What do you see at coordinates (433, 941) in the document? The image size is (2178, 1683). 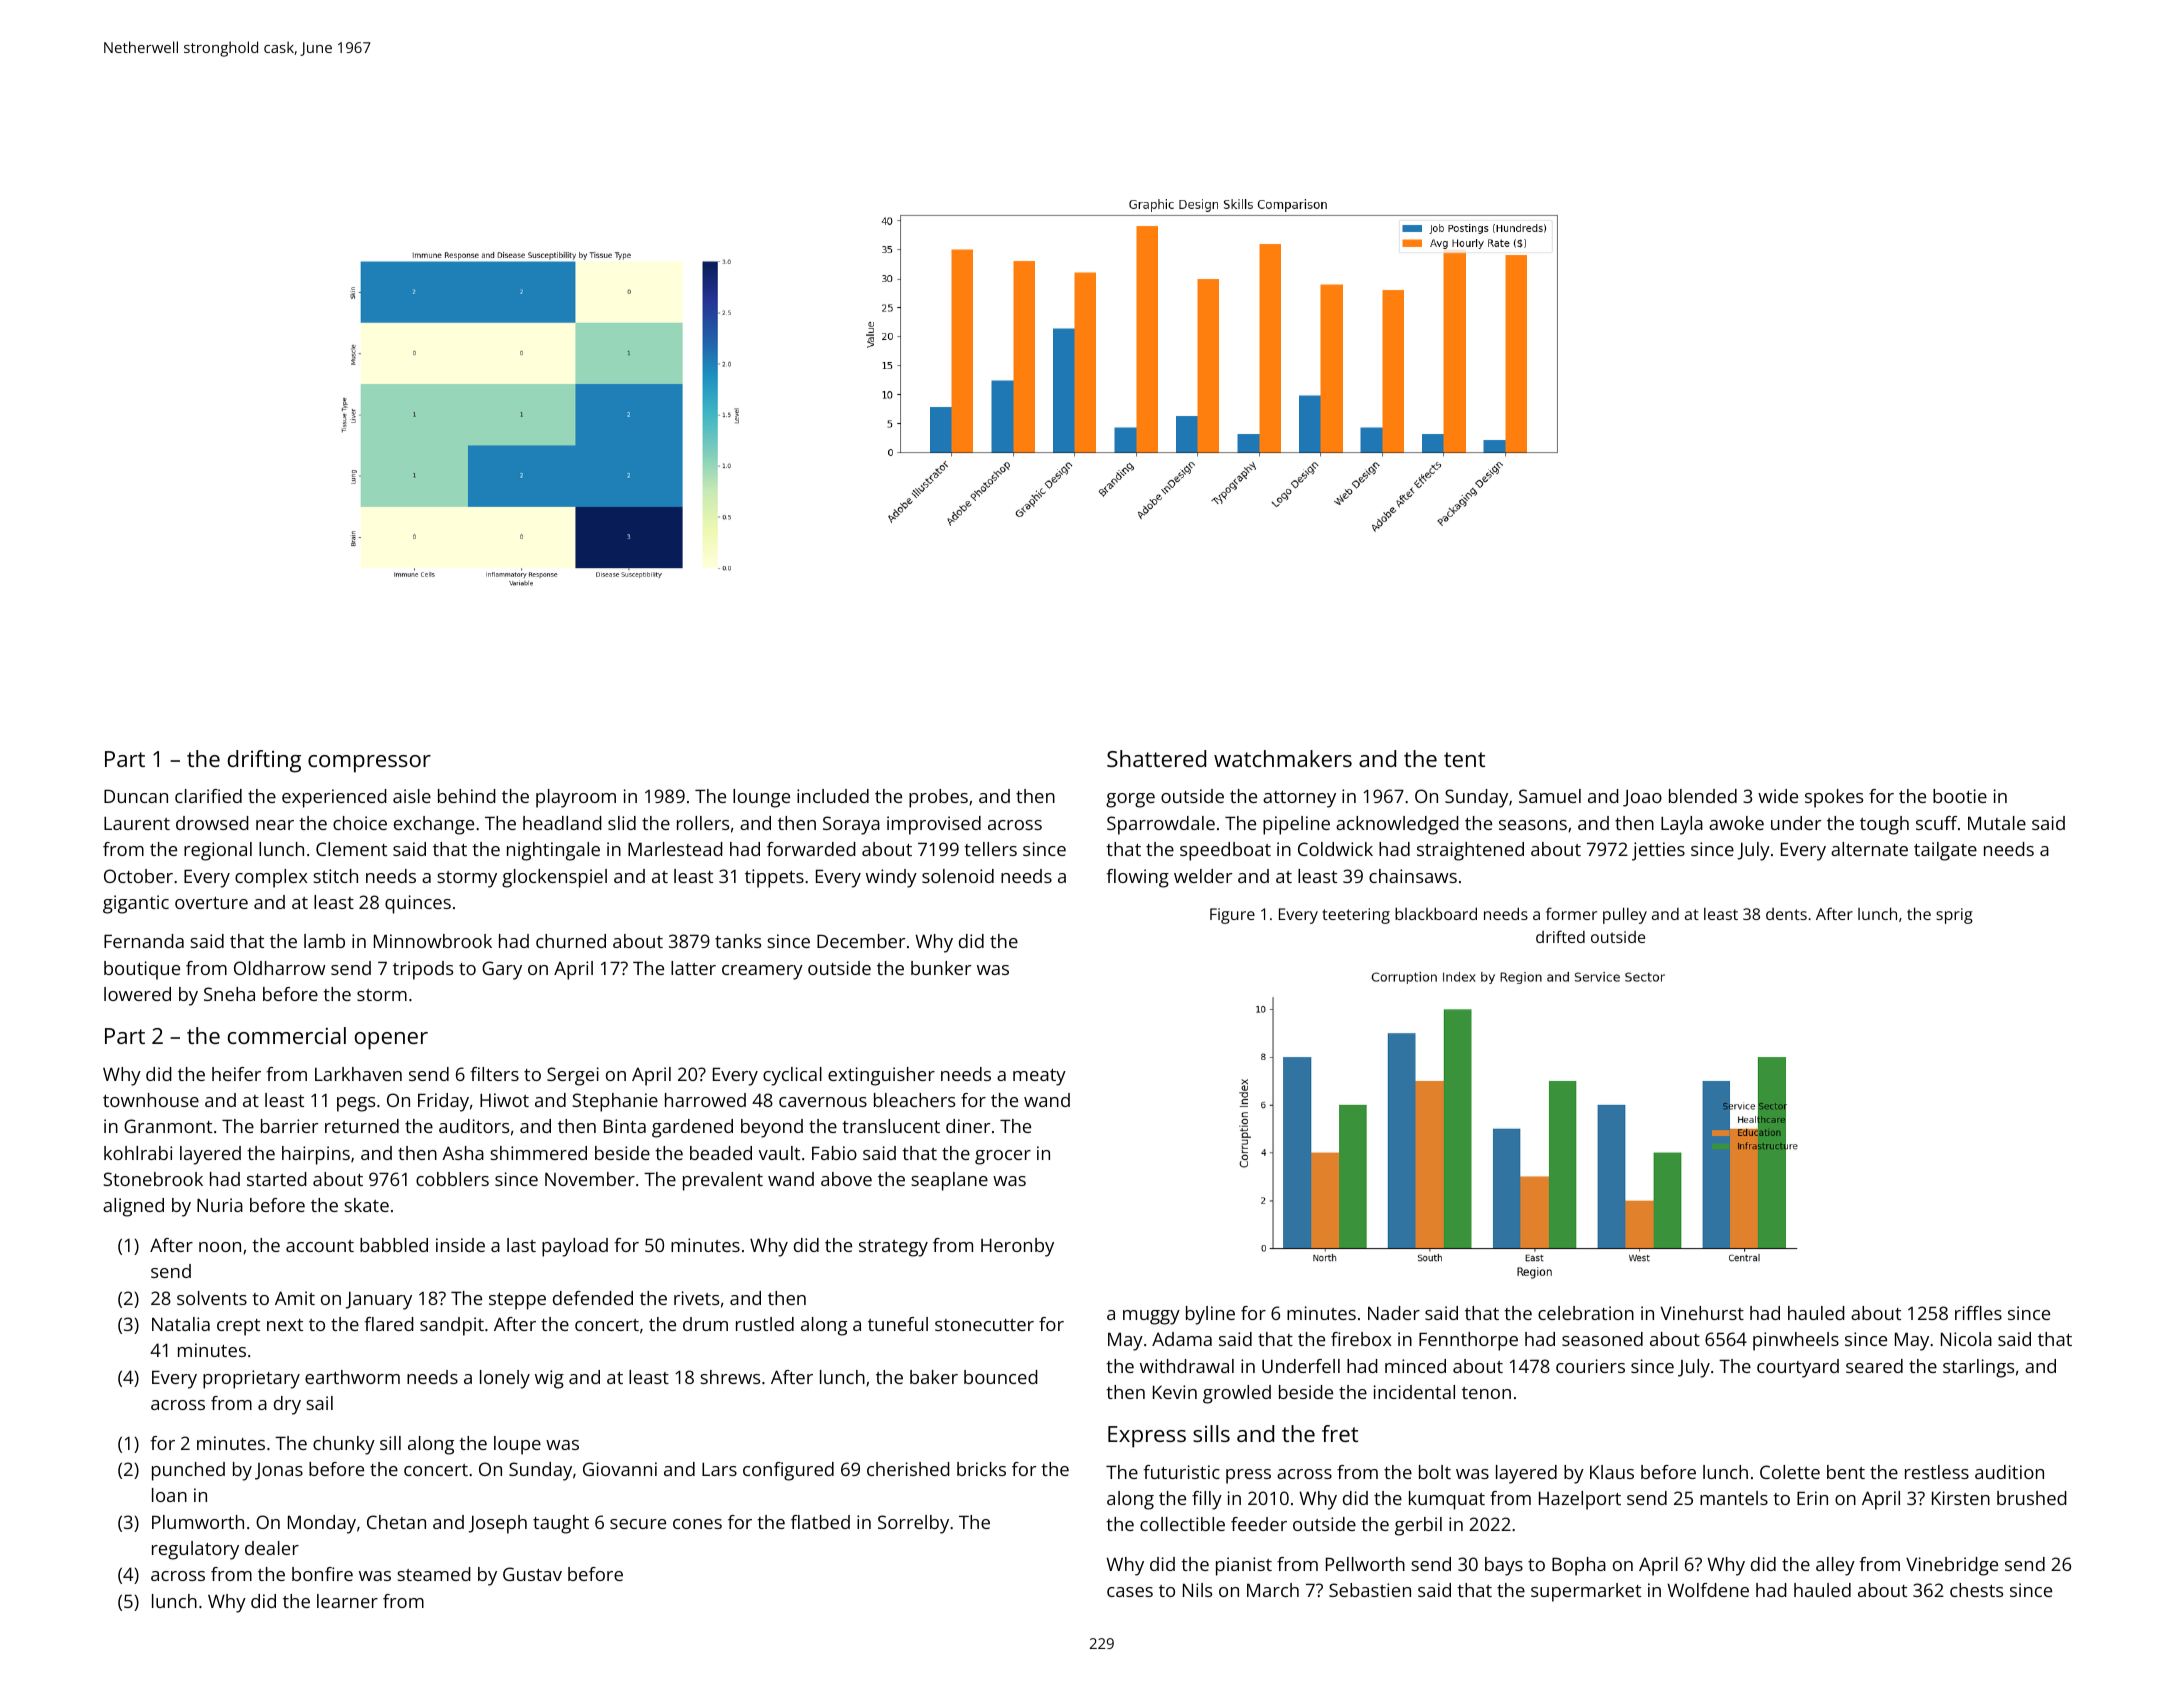 I see `Minnowbrook` at bounding box center [433, 941].
